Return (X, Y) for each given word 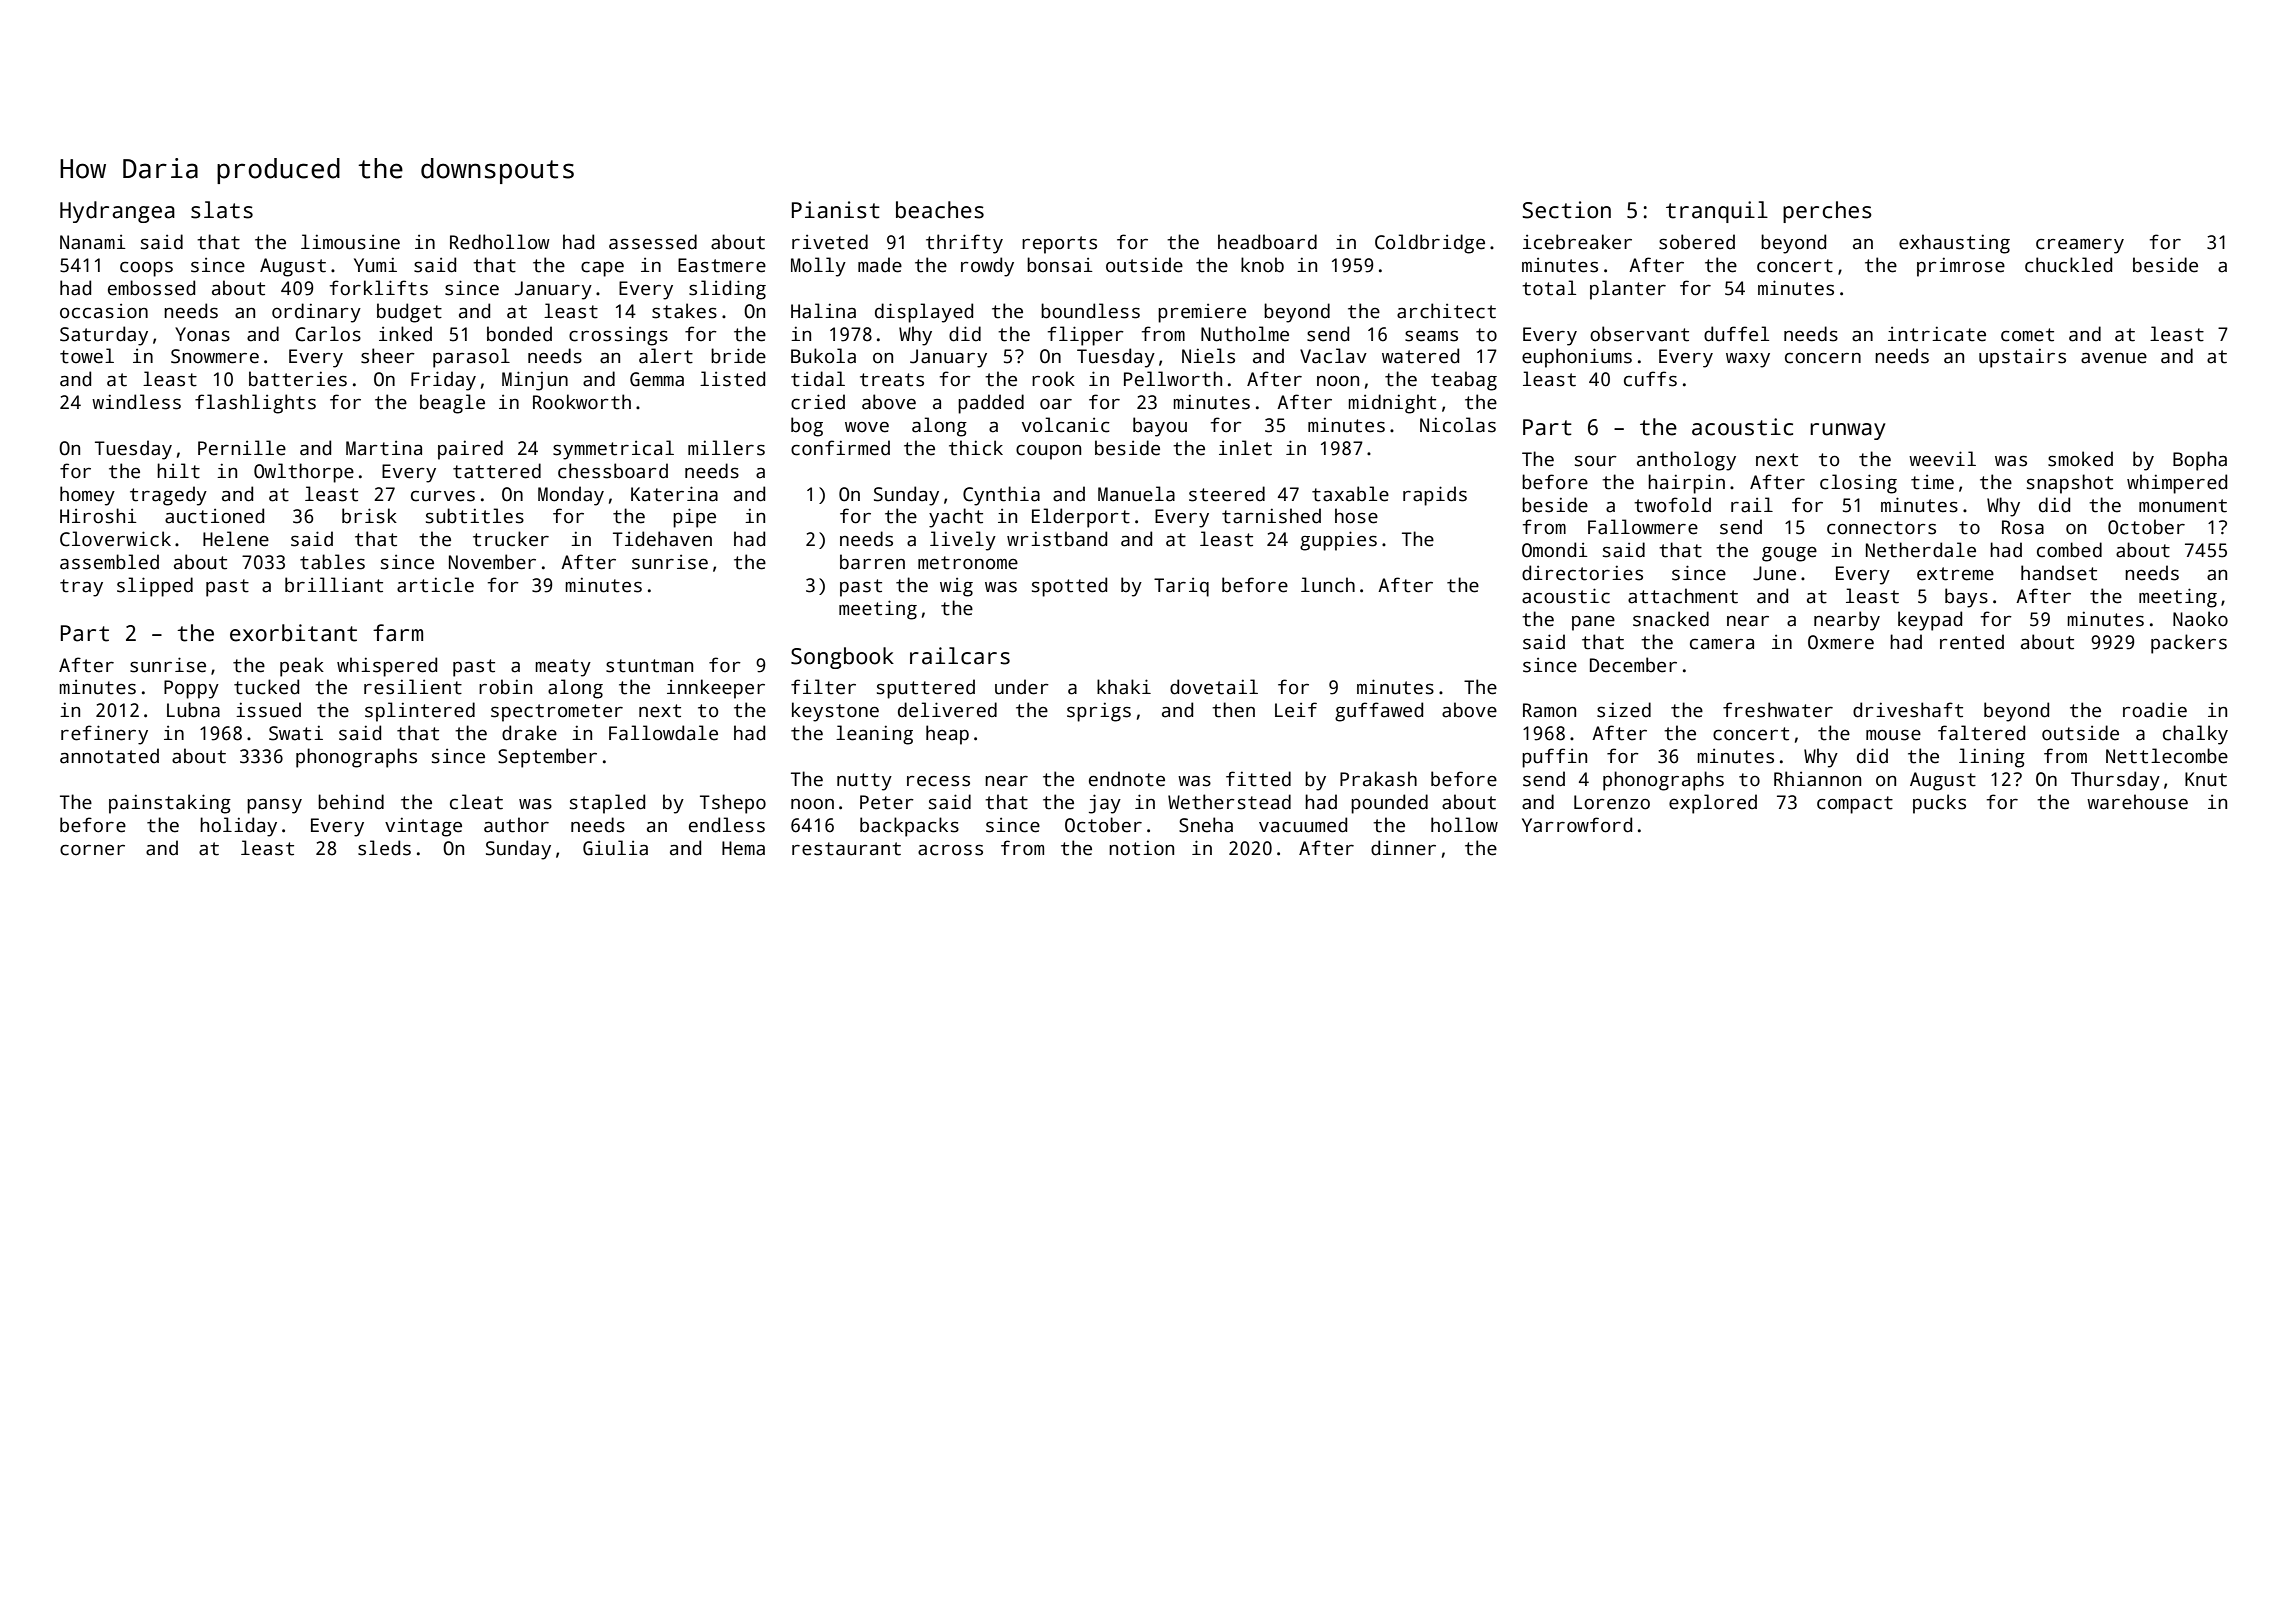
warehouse (2137, 802)
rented (1972, 642)
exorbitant (293, 633)
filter (823, 687)
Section (1566, 210)
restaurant (846, 849)
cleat (476, 802)
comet (2027, 335)
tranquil (1717, 212)
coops (146, 269)
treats (892, 380)
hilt (178, 471)
